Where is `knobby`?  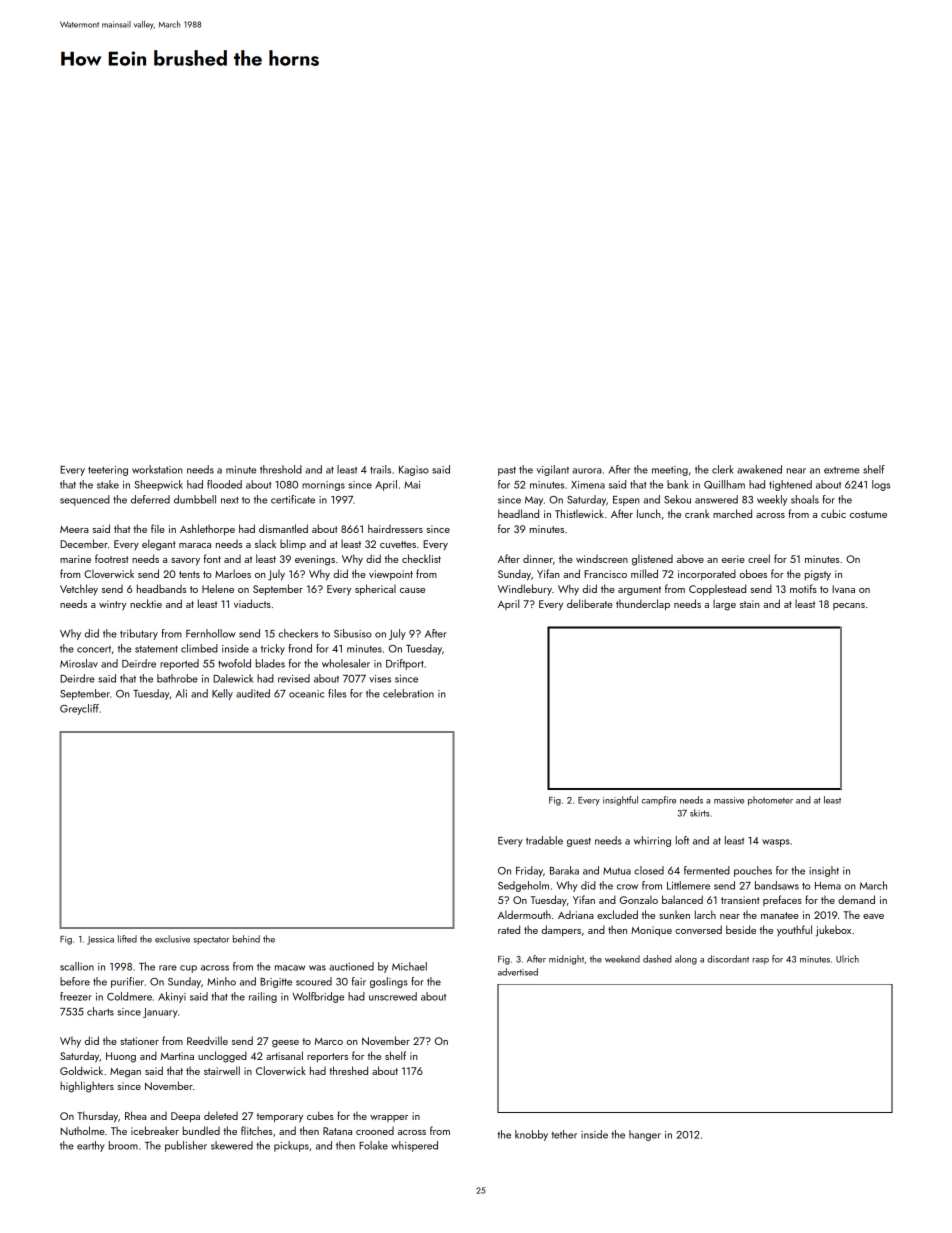 knobby is located at coordinates (531, 1135).
